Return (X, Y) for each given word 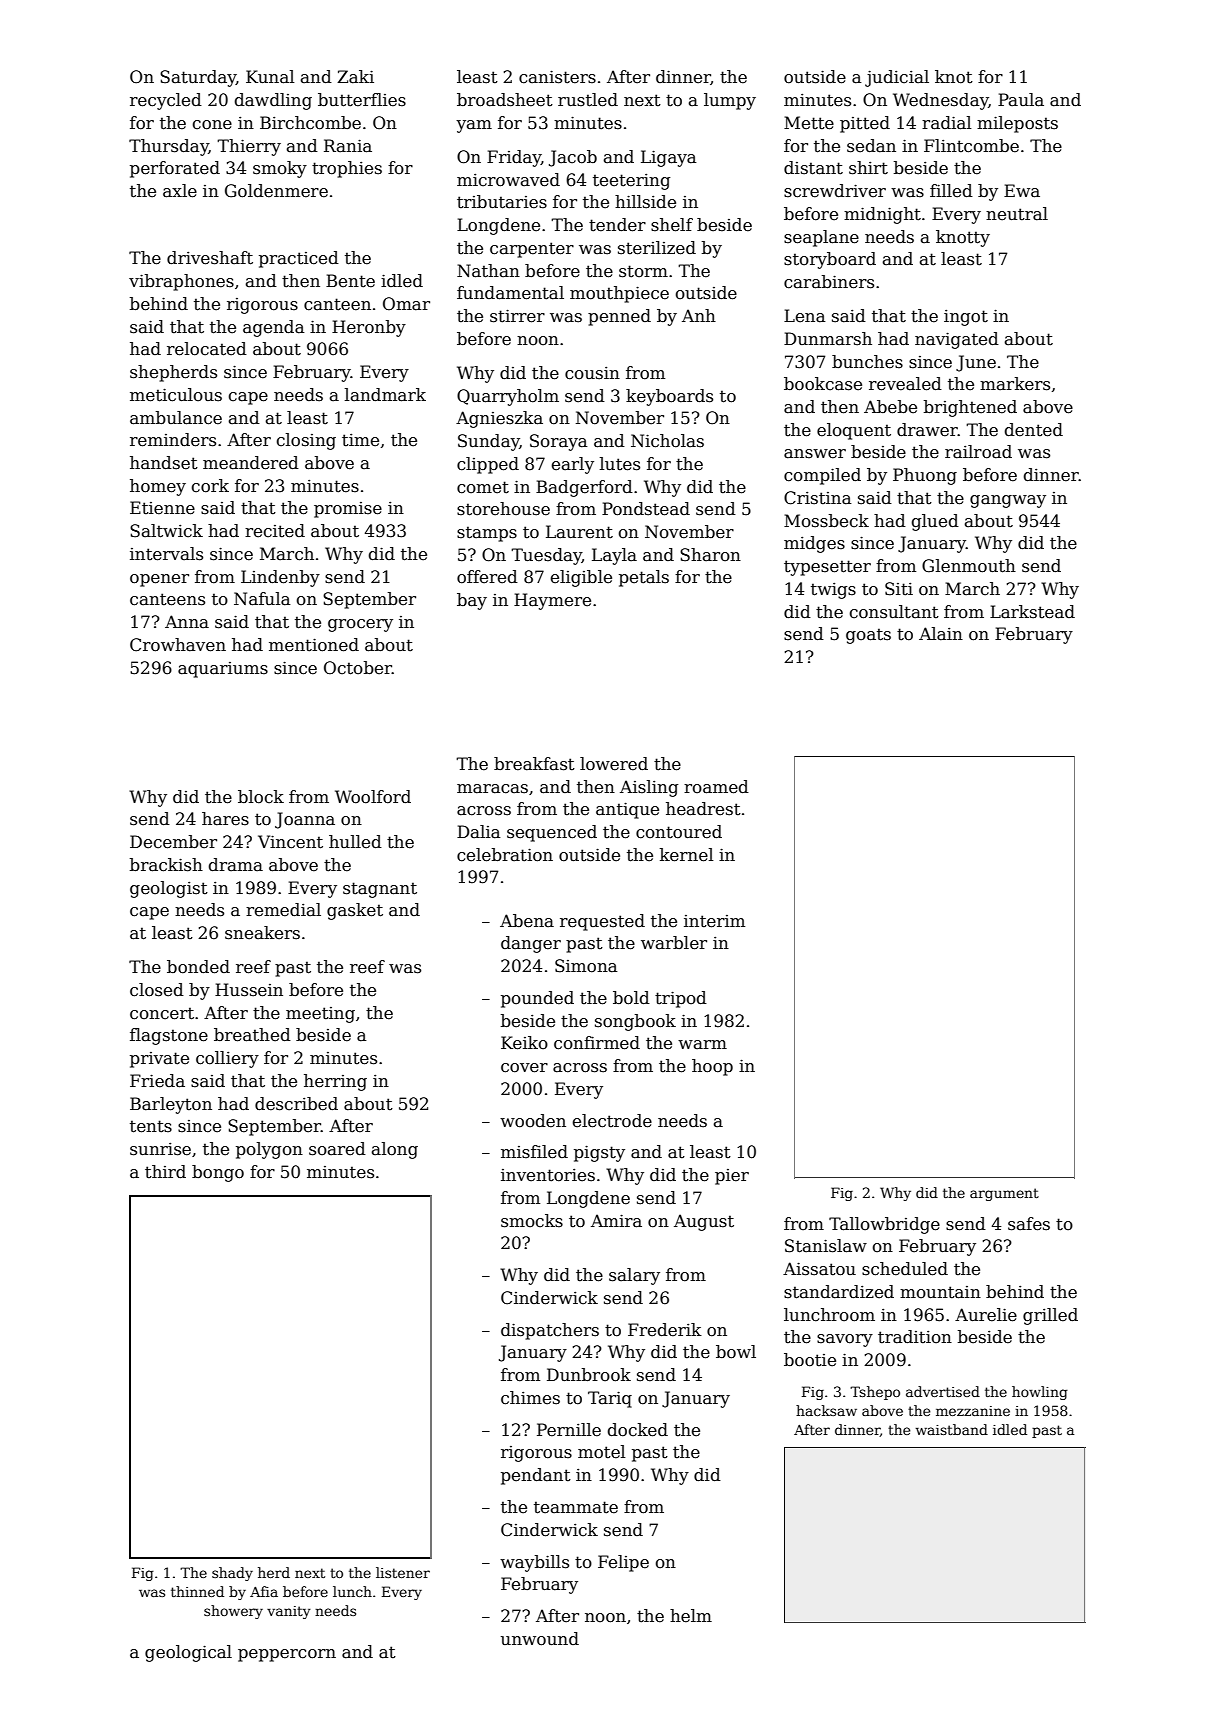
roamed (716, 787)
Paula (1021, 100)
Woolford (373, 797)
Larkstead (1032, 612)
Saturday (198, 78)
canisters (557, 77)
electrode (612, 1121)
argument (1004, 1194)
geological (188, 1653)
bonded (198, 967)
